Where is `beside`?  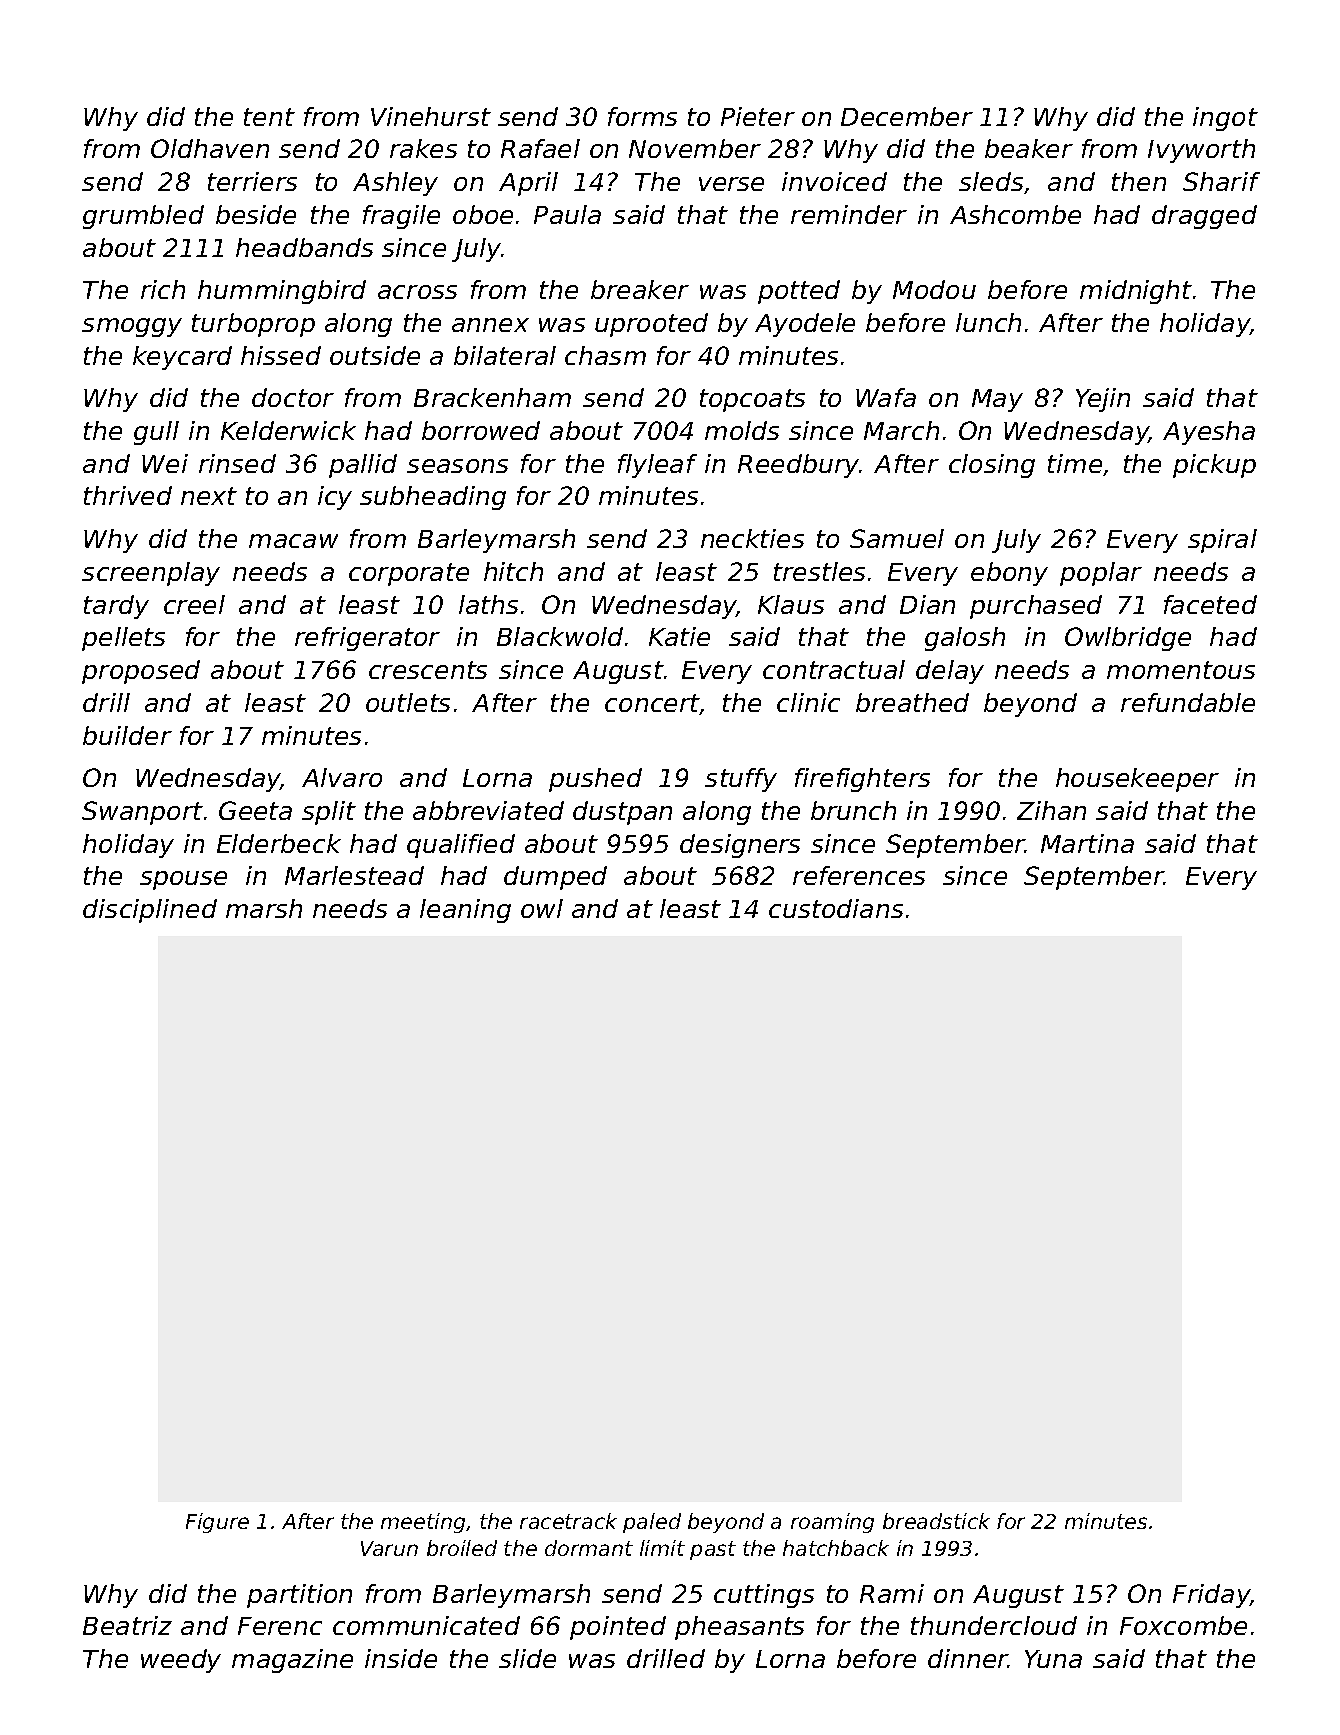 beside is located at coordinates (256, 214).
